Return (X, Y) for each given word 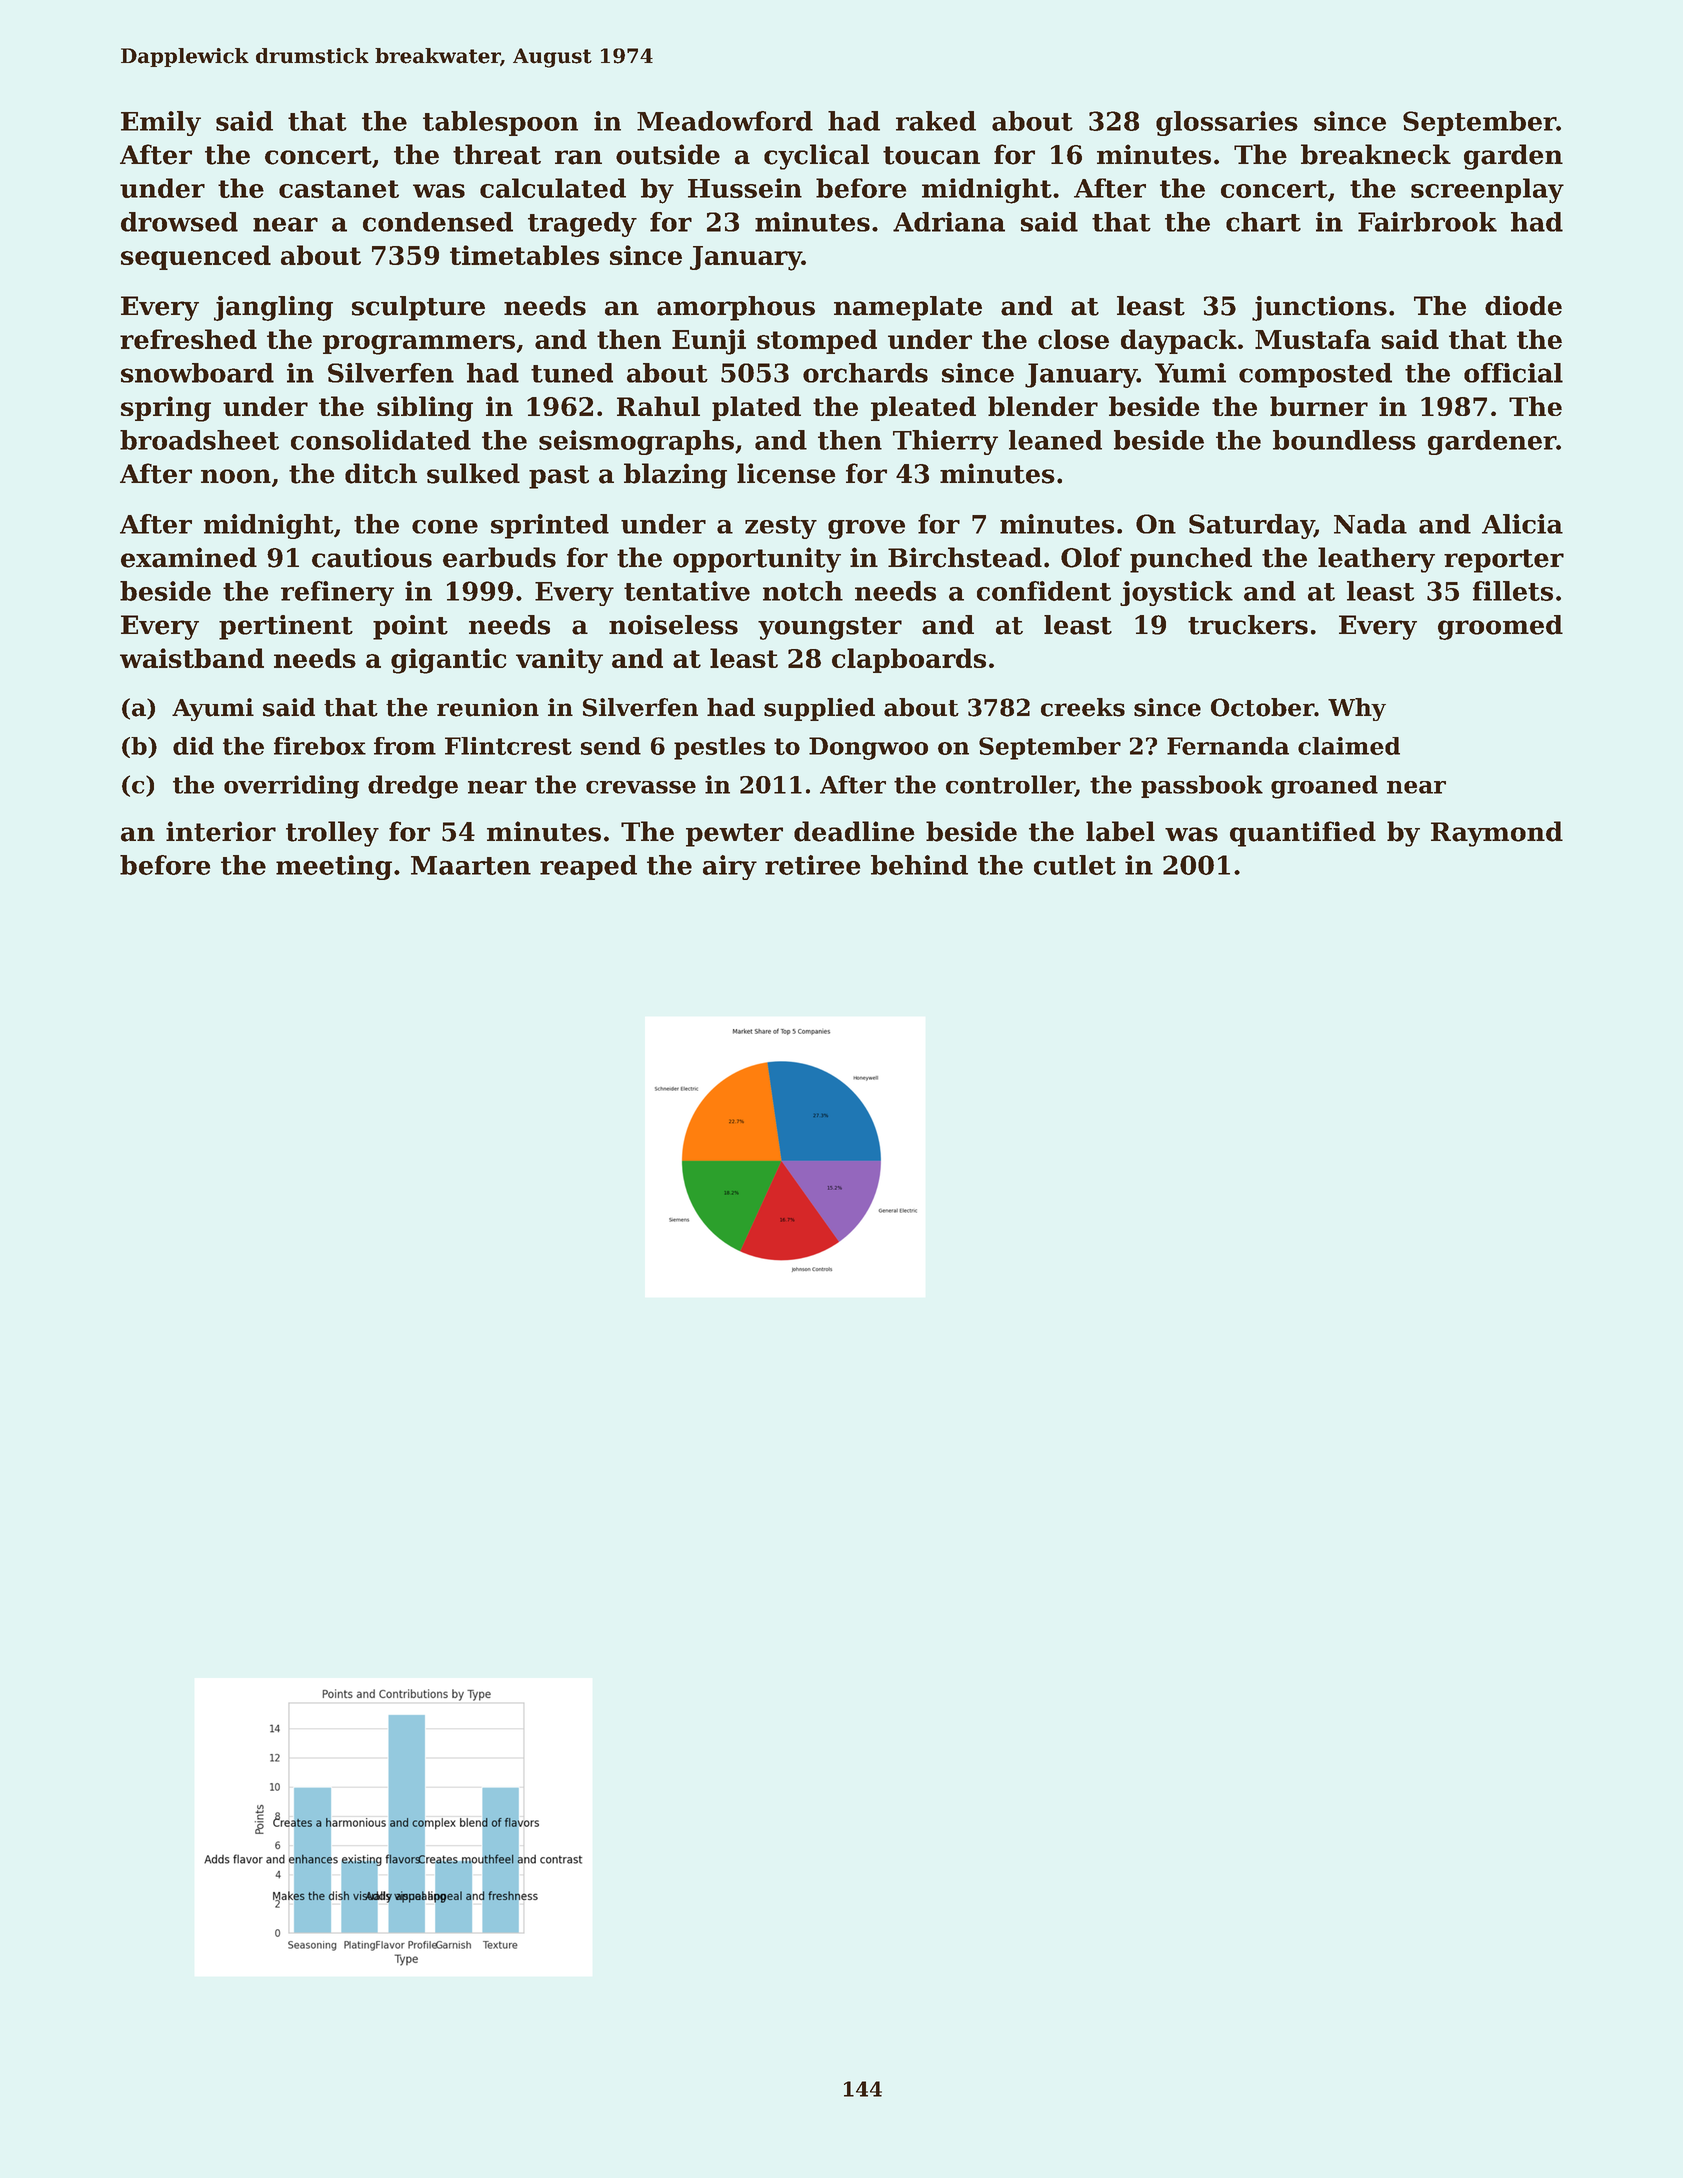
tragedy (582, 224)
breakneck (1376, 154)
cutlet (1075, 865)
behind (919, 865)
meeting (334, 867)
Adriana (949, 222)
